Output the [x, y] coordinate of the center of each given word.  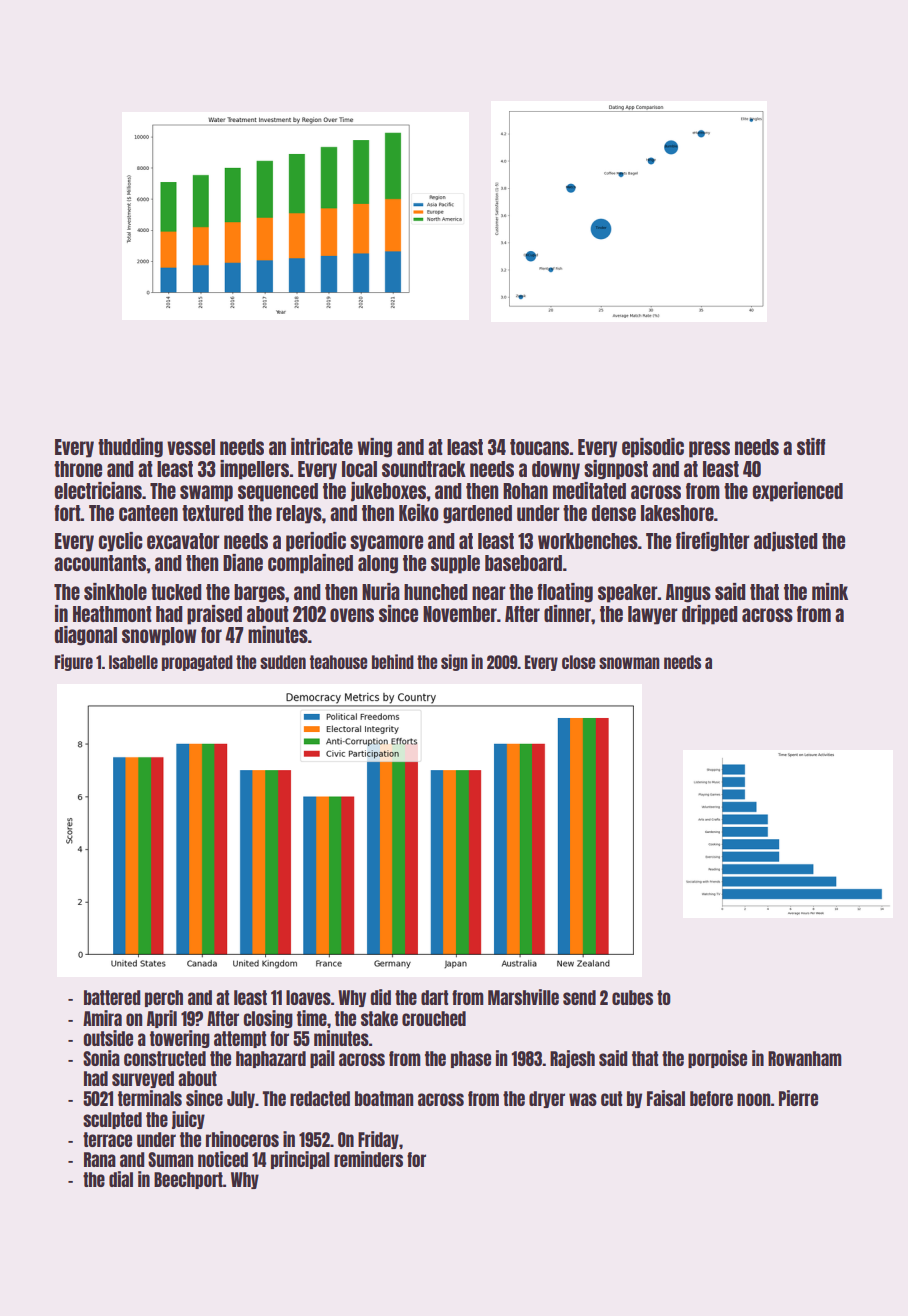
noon [754, 1099]
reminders [368, 1159]
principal [300, 1160]
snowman [629, 663]
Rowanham [805, 1058]
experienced [798, 492]
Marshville [523, 997]
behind [393, 661]
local [359, 469]
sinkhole [115, 591]
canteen [148, 513]
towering [180, 1039]
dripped [710, 615]
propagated [197, 663]
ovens [352, 615]
